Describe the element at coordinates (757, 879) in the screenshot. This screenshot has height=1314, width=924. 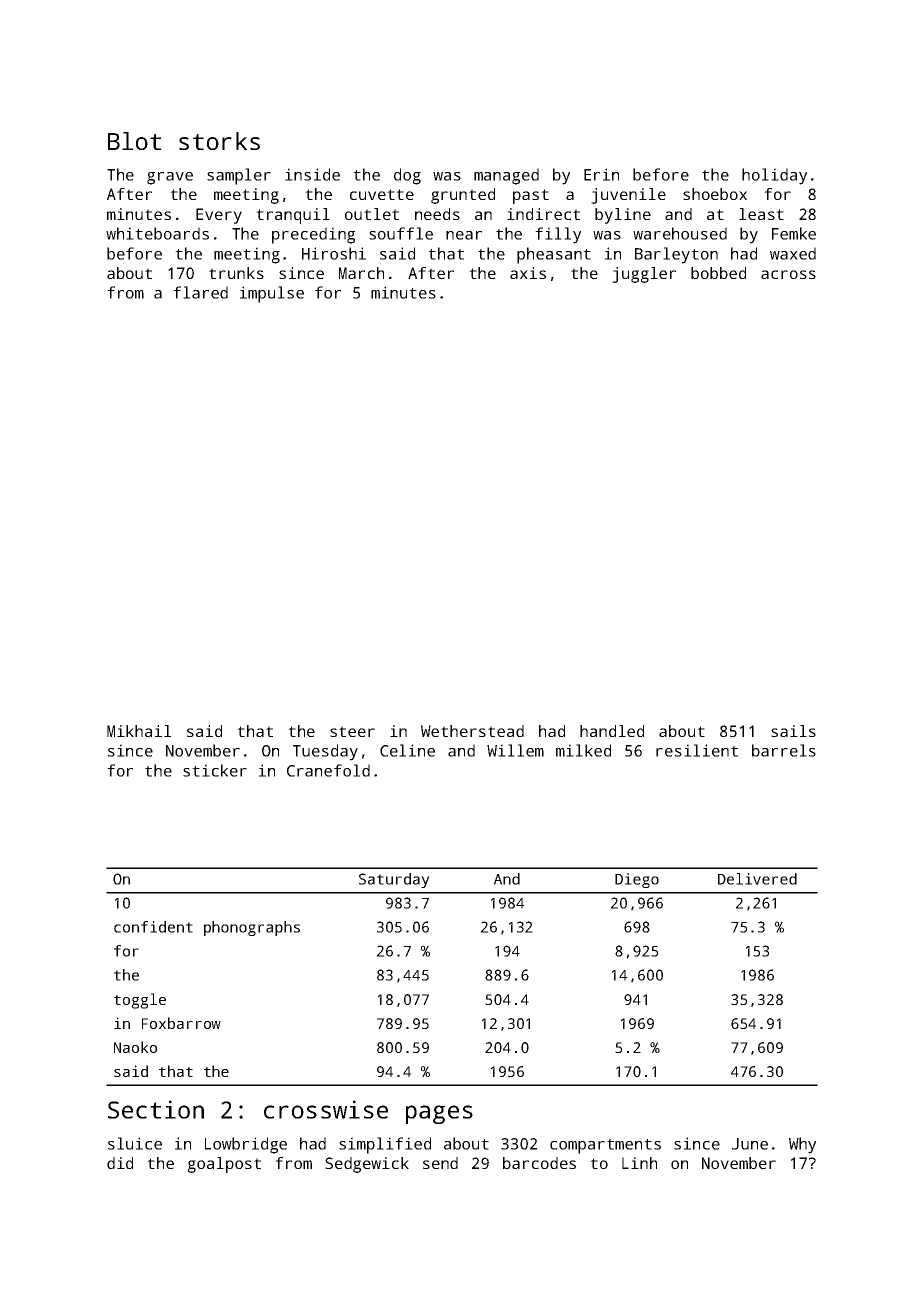
I see `Delivered` at that location.
